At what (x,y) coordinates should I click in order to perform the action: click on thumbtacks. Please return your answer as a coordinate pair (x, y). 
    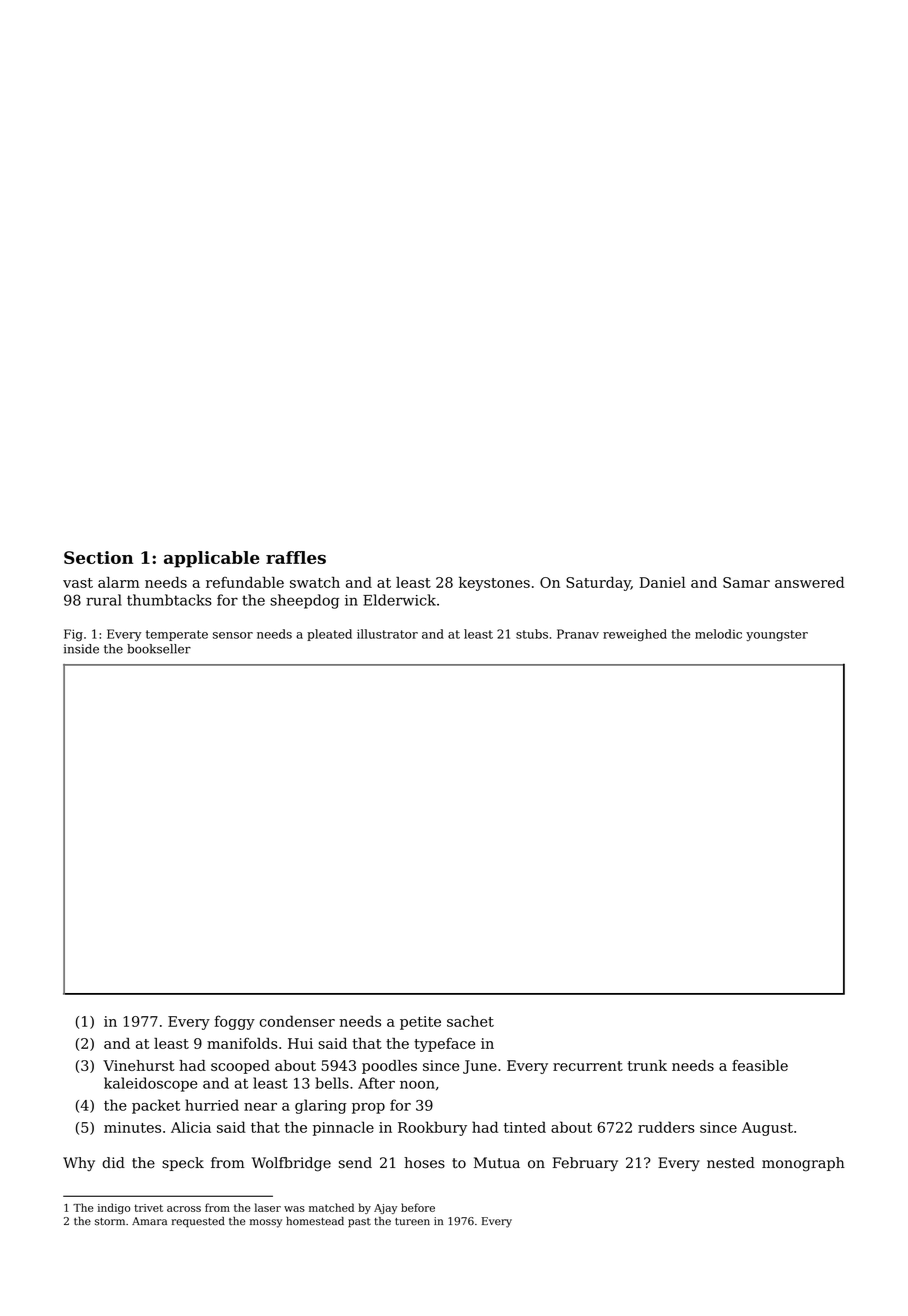
    Looking at the image, I should click on (169, 600).
